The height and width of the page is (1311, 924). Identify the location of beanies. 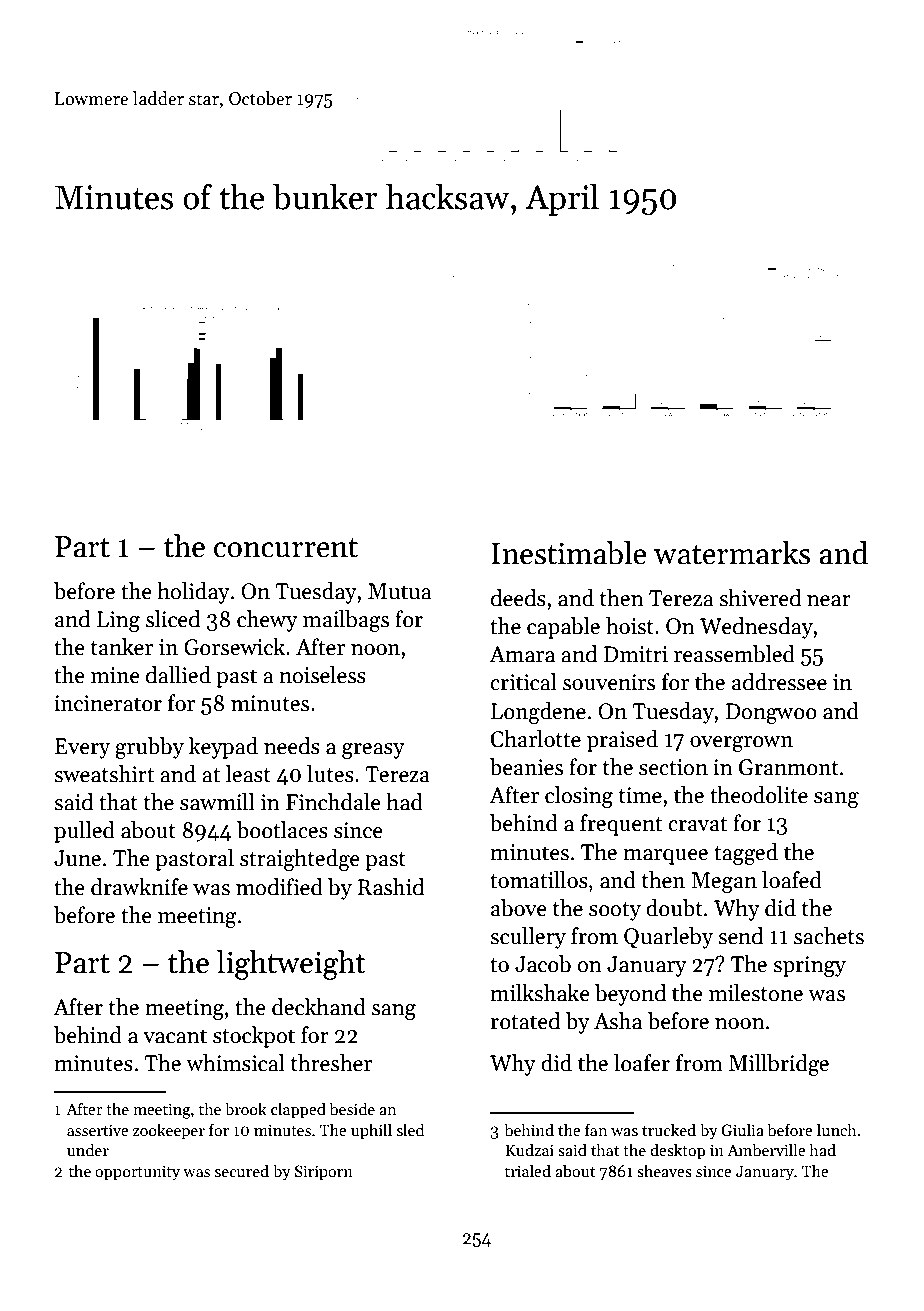
(526, 767).
